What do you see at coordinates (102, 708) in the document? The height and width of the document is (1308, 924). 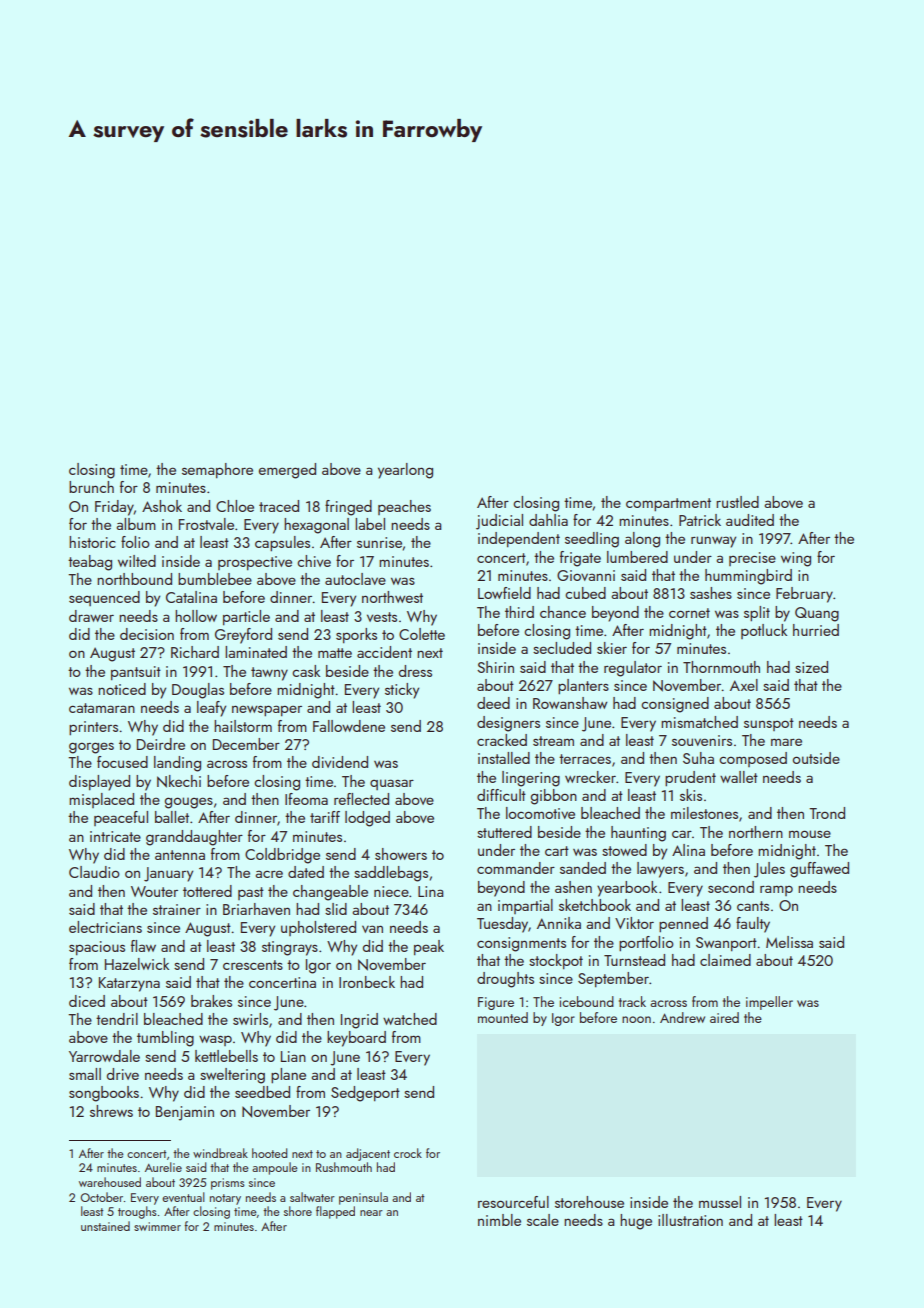 I see `catamaran` at bounding box center [102, 708].
